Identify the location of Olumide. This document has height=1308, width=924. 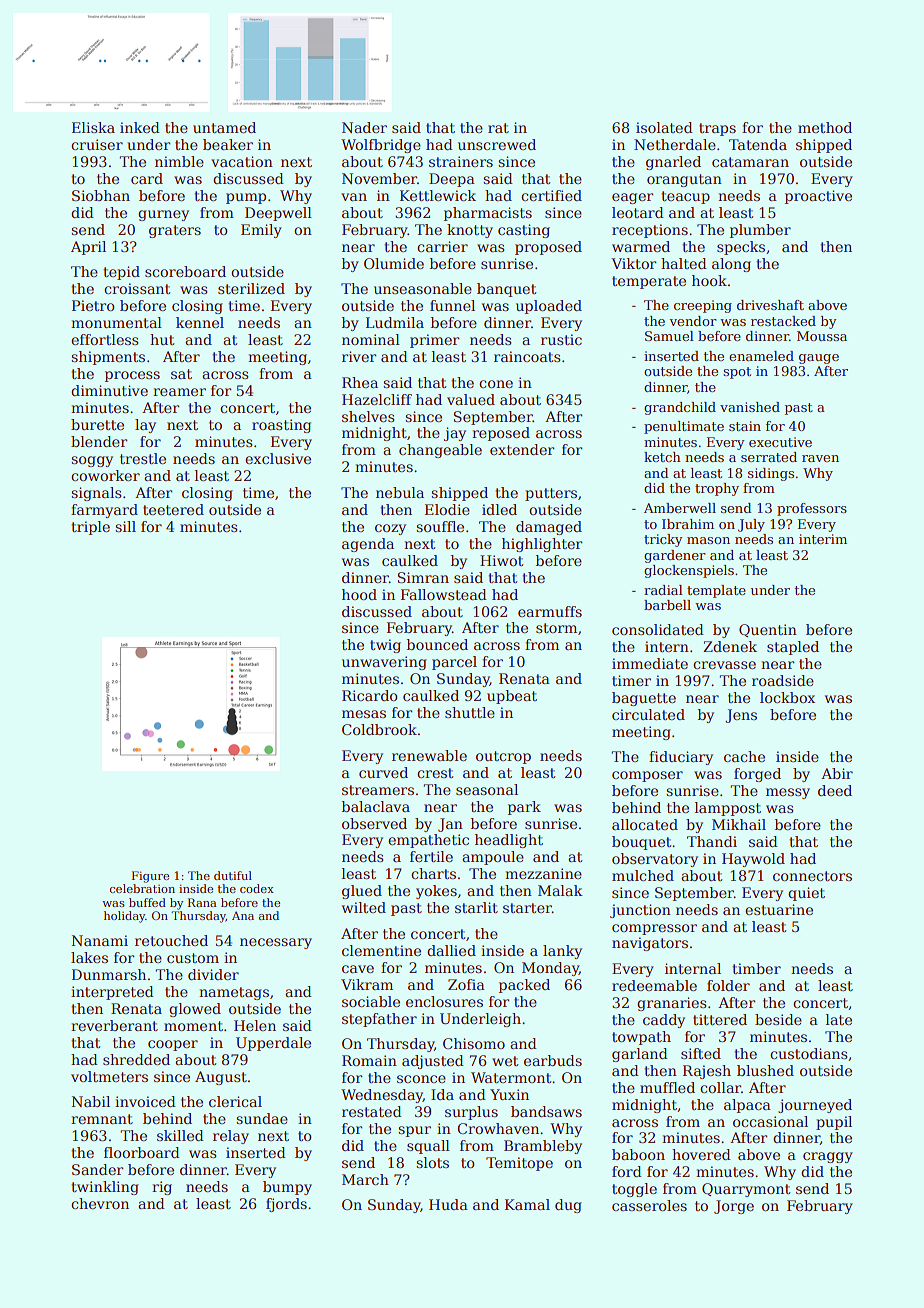
(394, 263).
